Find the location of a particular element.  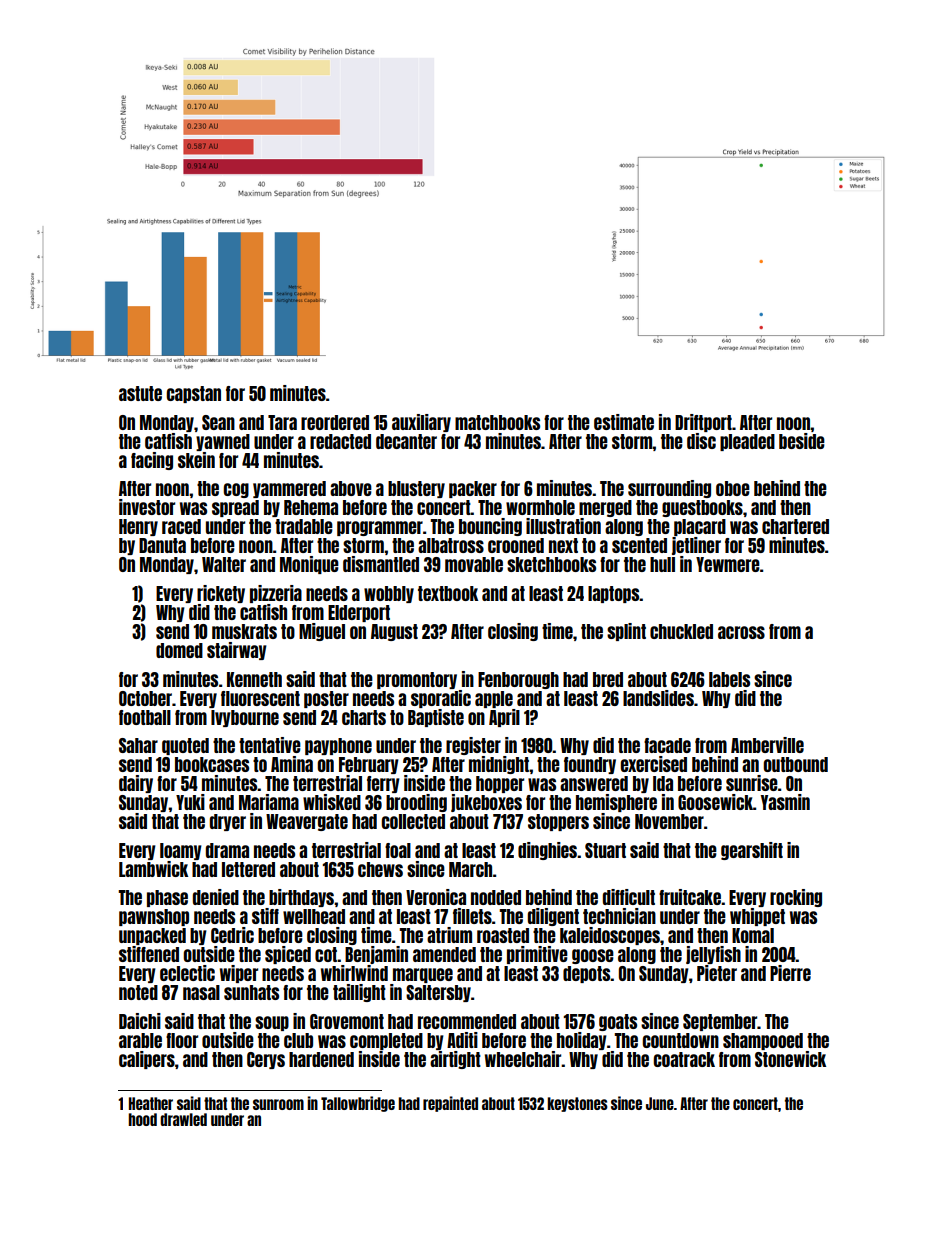

sketchbooks is located at coordinates (551, 564).
